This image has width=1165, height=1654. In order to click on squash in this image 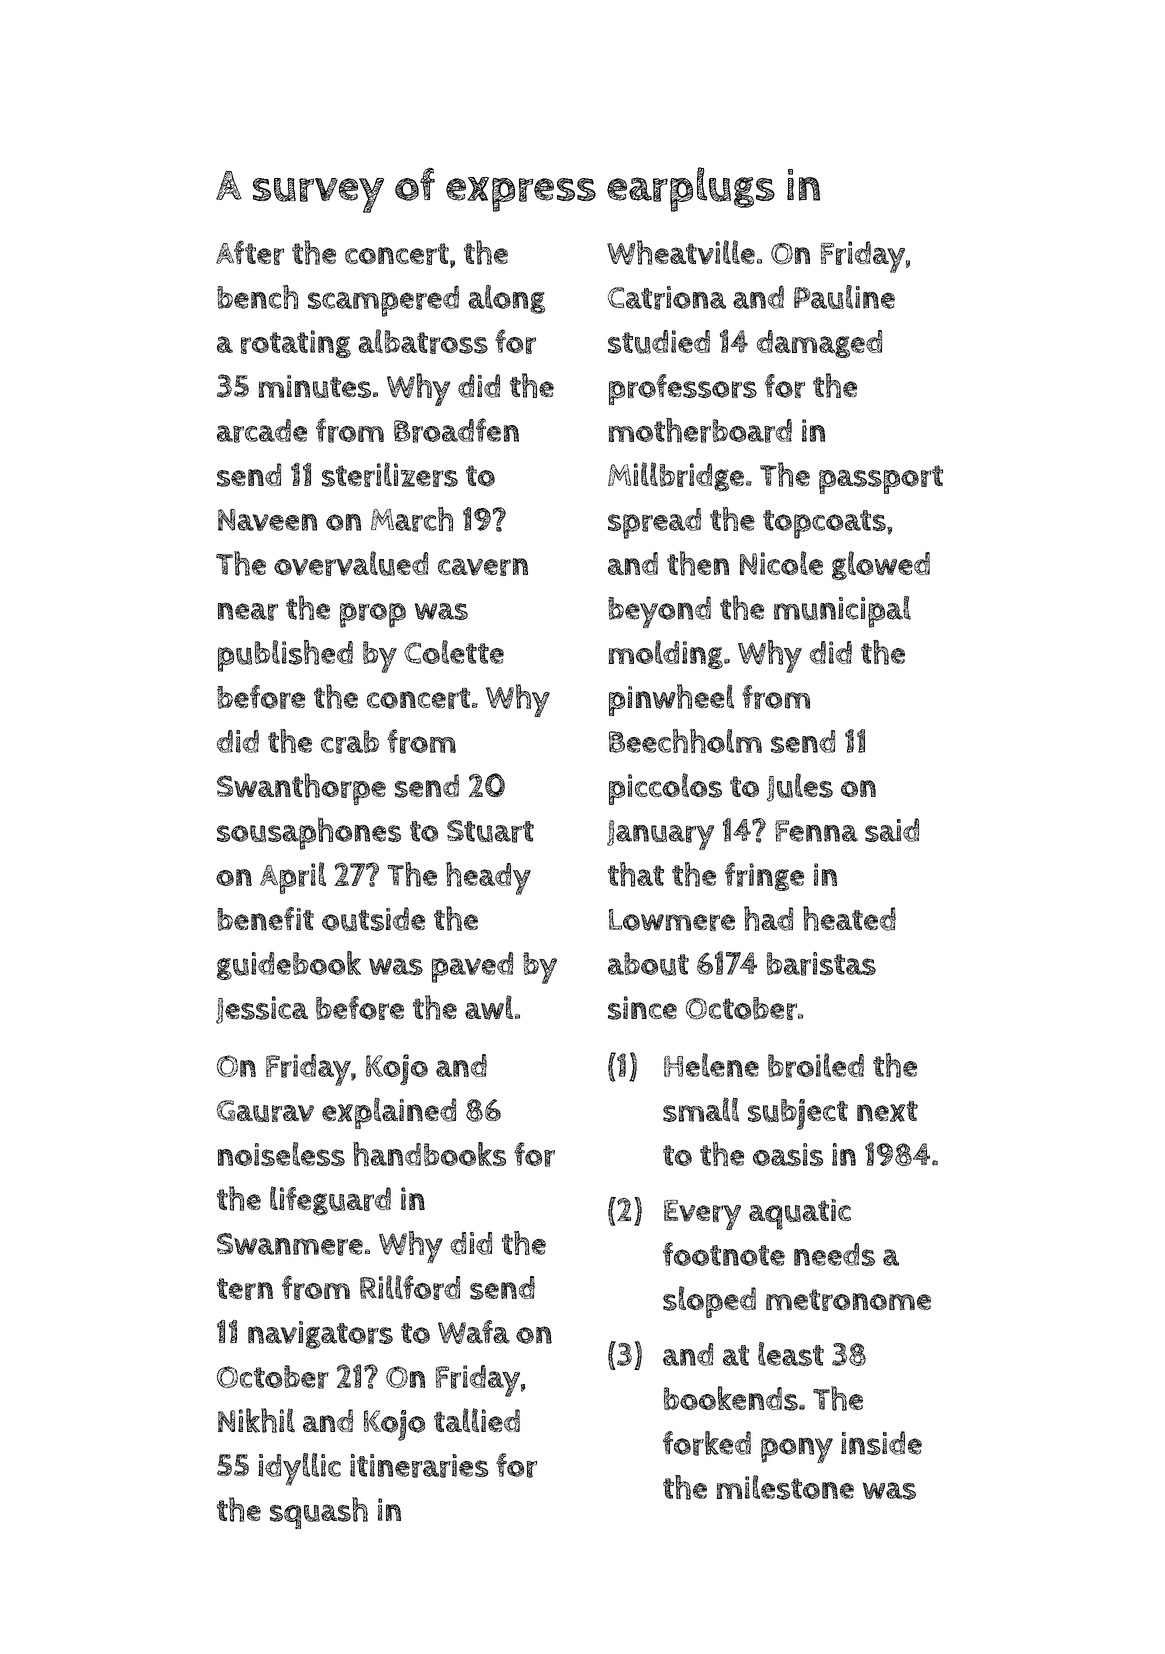, I will do `click(319, 1513)`.
